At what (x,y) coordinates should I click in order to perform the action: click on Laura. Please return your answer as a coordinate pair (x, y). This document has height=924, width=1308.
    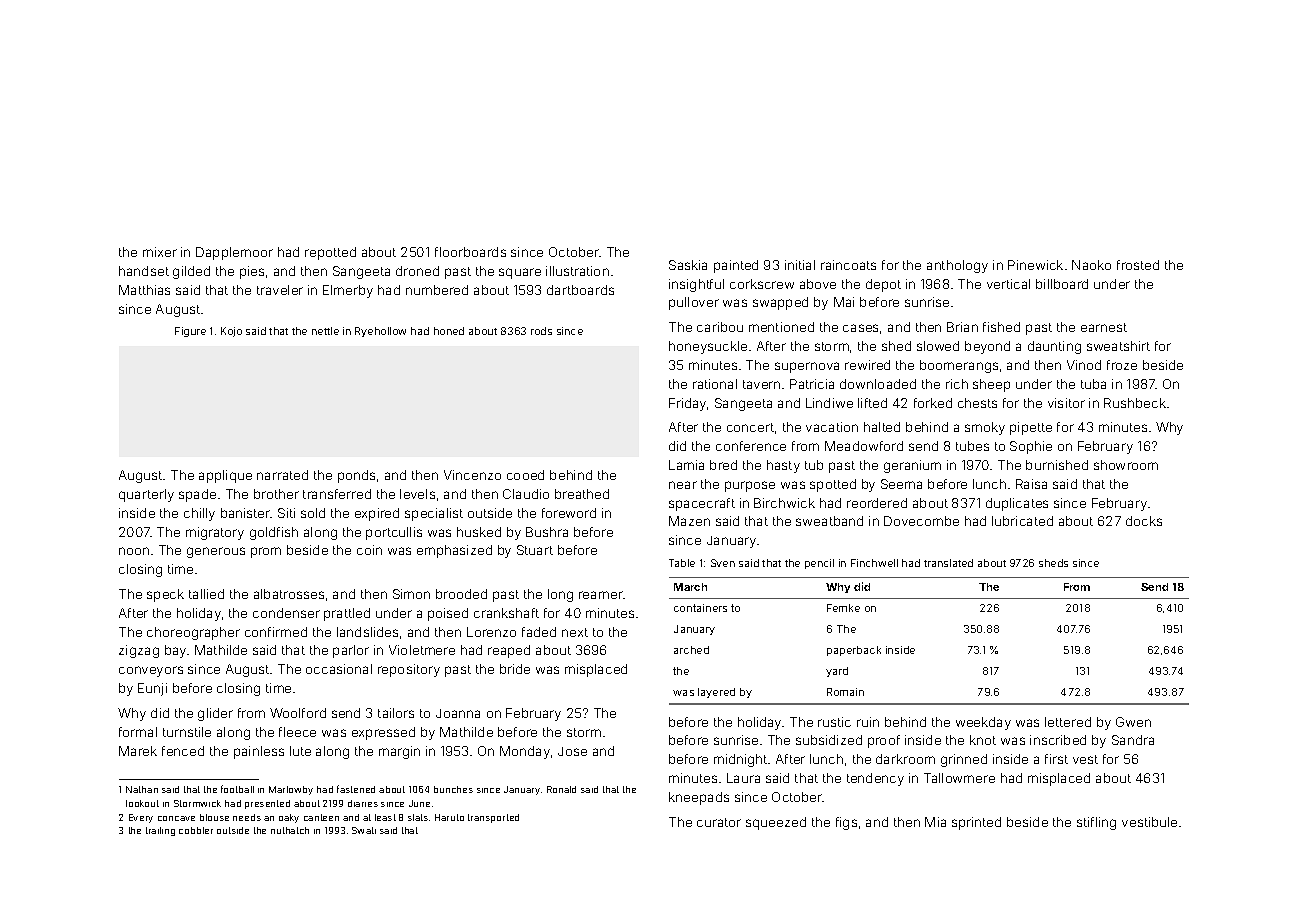
    Looking at the image, I should click on (743, 778).
